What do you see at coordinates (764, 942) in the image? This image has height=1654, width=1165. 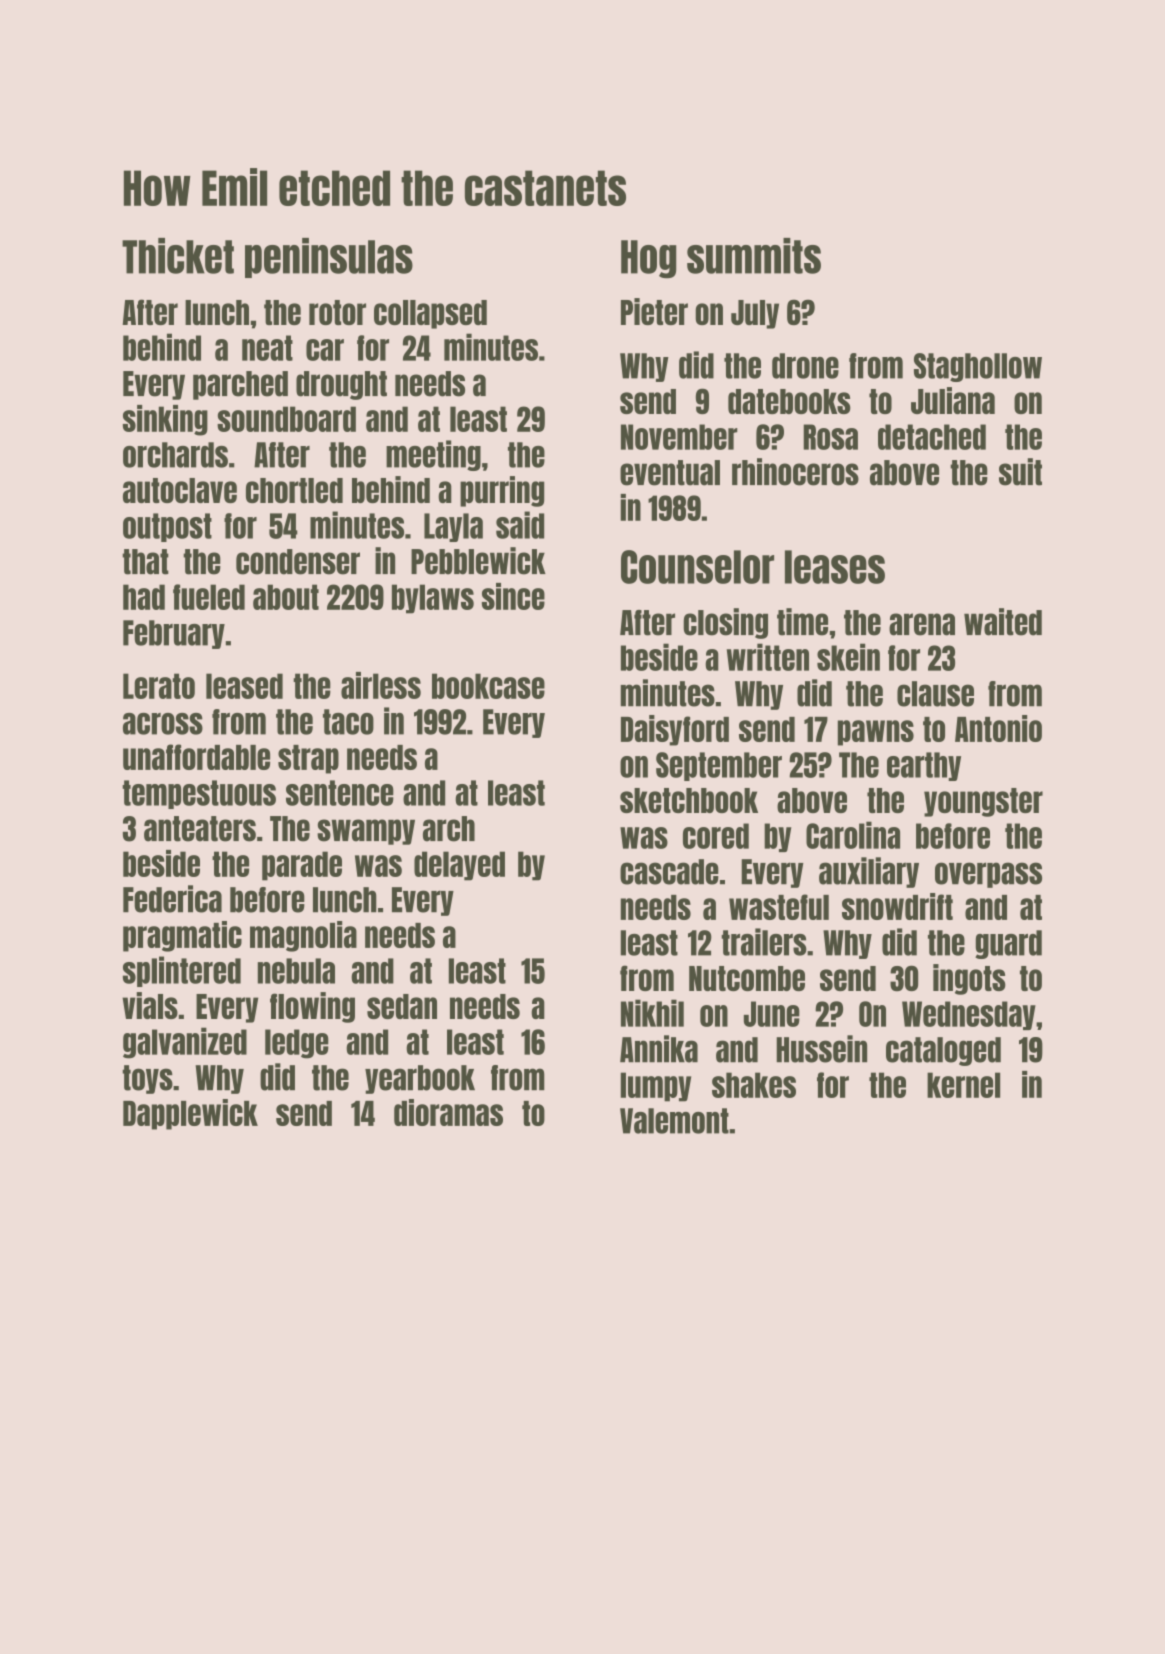 I see `trailers` at bounding box center [764, 942].
